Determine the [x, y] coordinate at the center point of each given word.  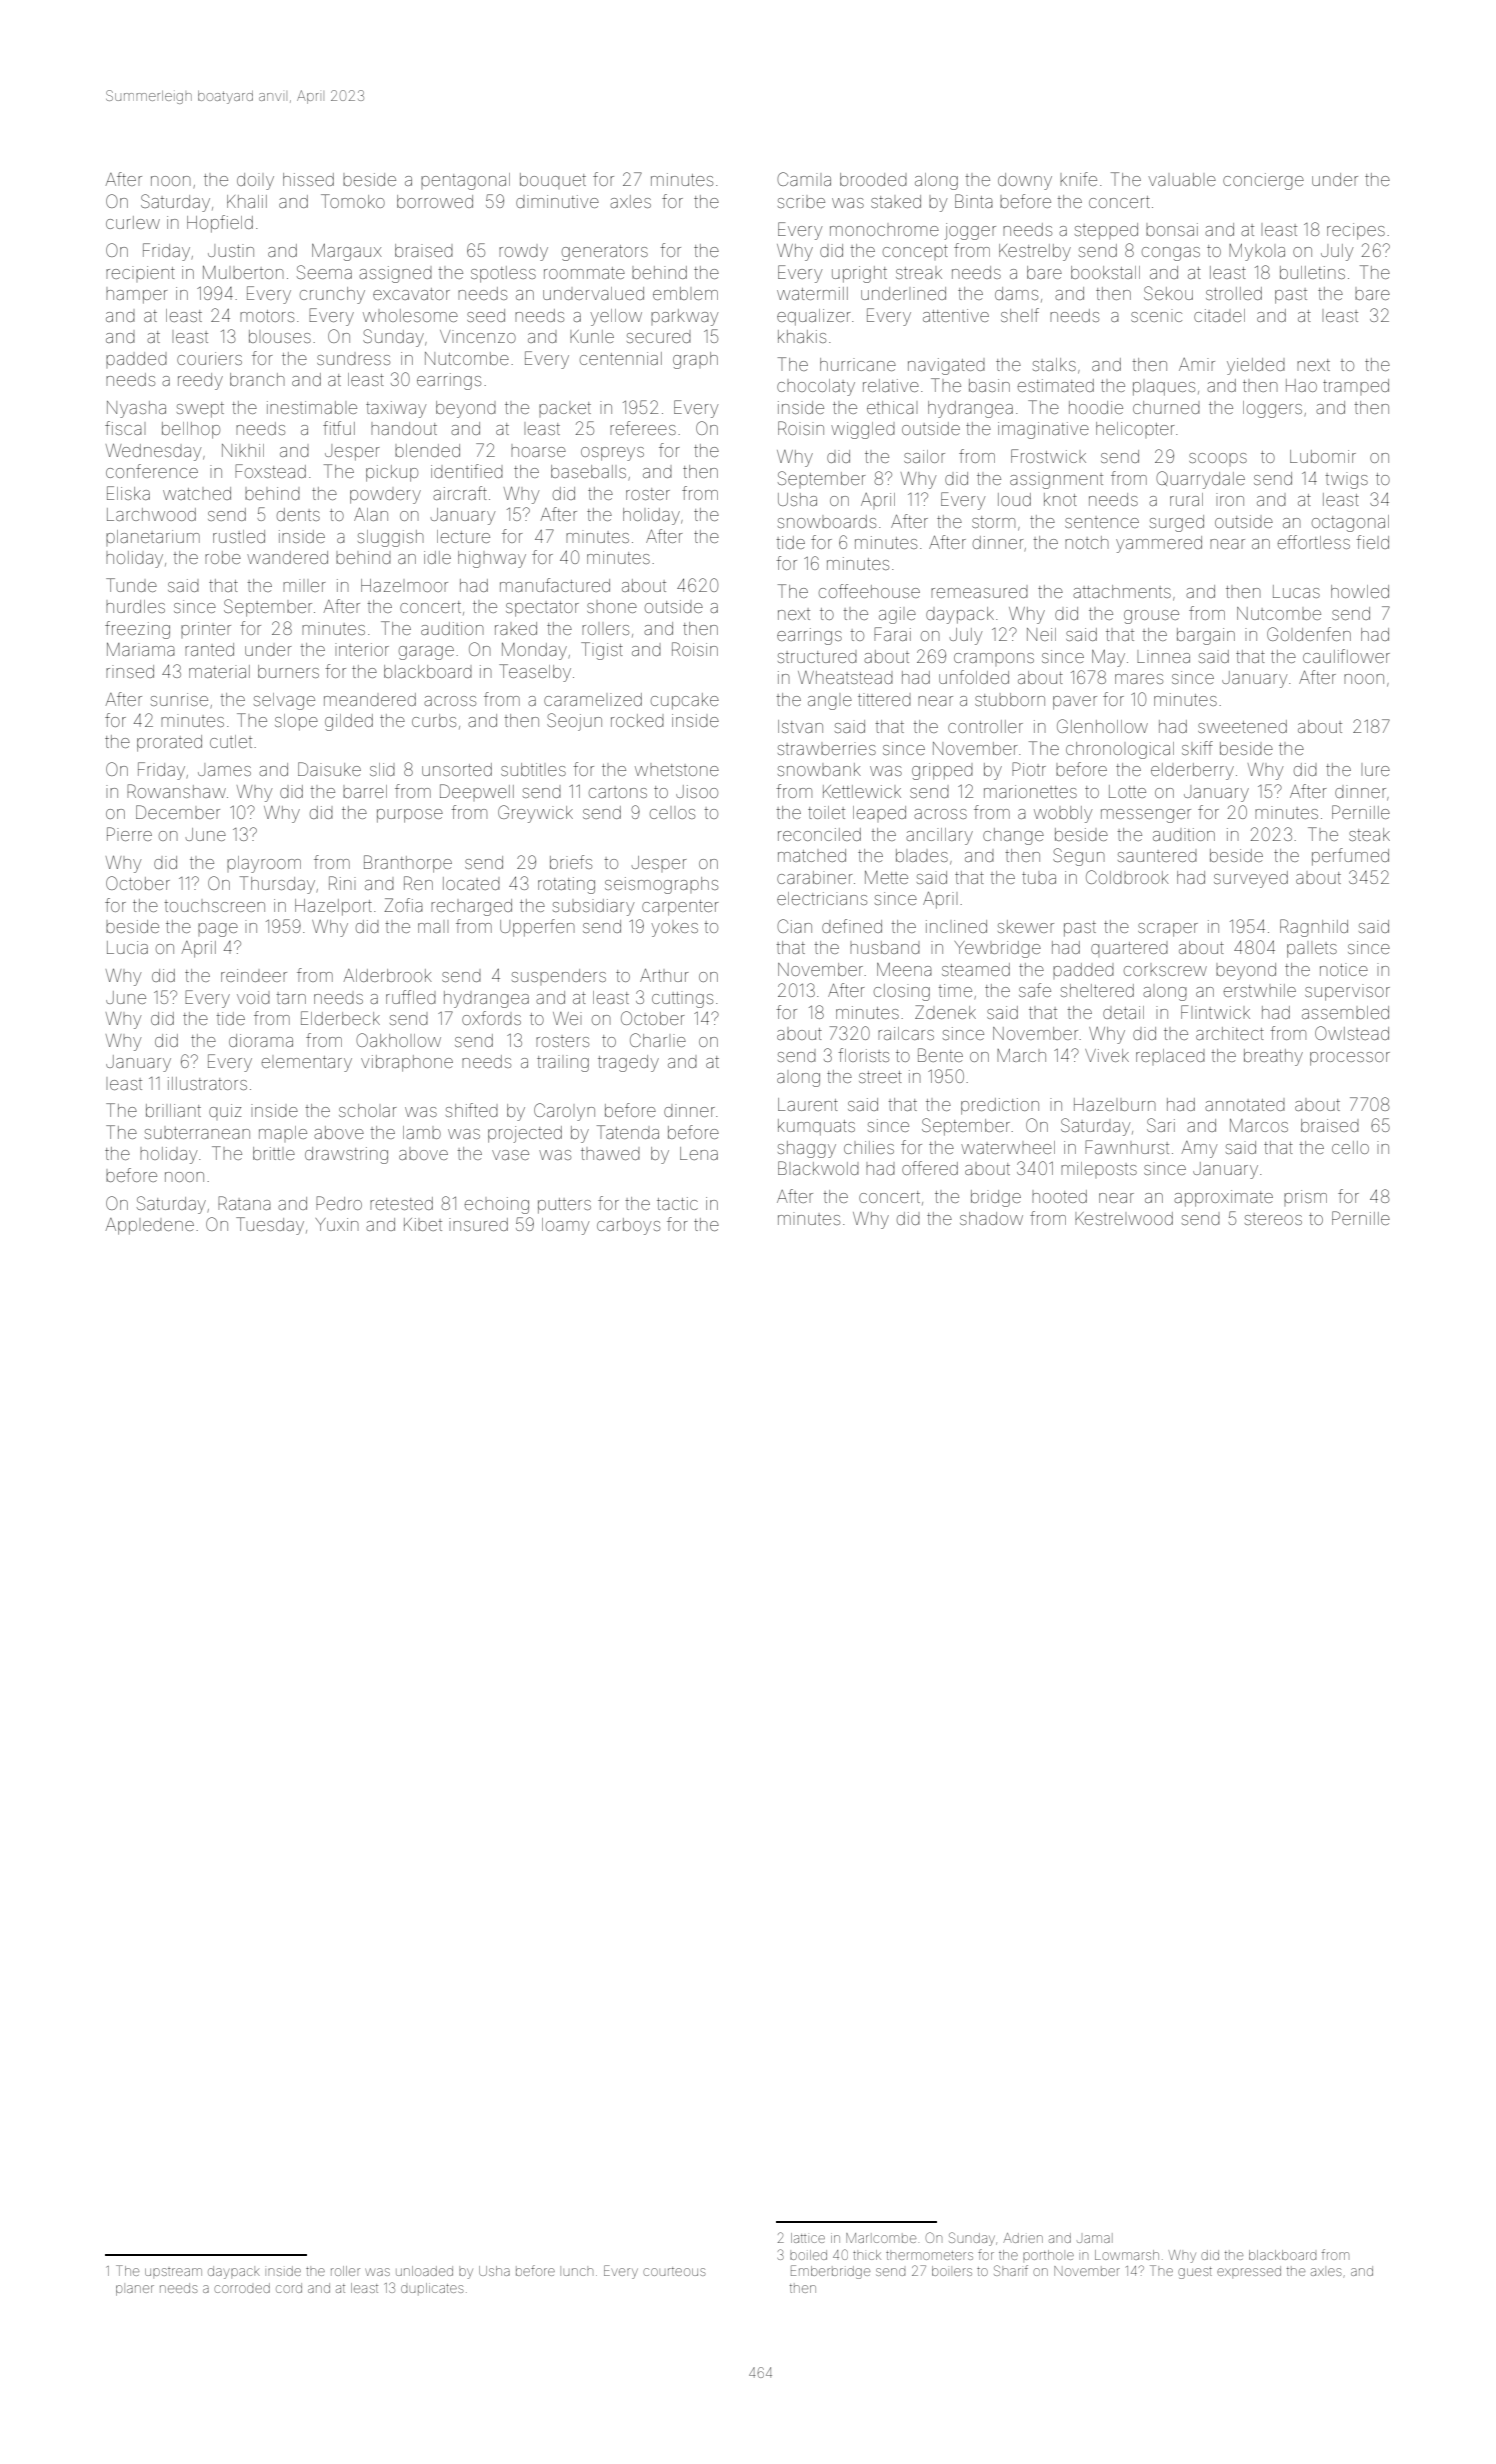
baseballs [588, 471]
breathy [1273, 1057]
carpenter [680, 908]
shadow [991, 1218]
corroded [242, 2288]
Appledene [150, 1226]
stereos [1273, 1219]
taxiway [396, 409]
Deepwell [477, 791]
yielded [1256, 366]
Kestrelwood [1124, 1218]
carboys [628, 1226]
